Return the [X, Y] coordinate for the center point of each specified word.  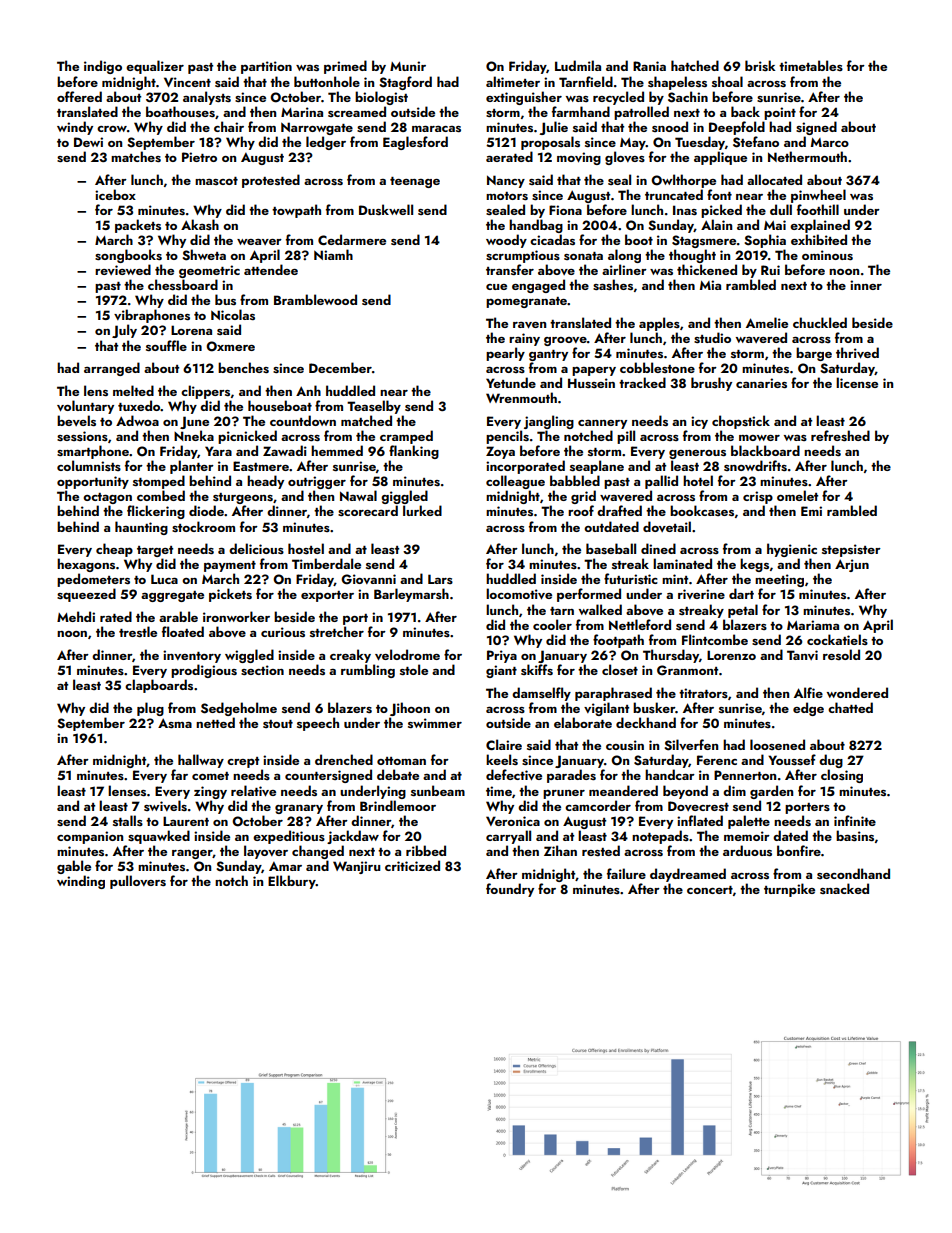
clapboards [159, 686]
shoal [727, 81]
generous [697, 454]
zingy [210, 792]
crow [112, 129]
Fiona [565, 210]
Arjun [852, 565]
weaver [259, 242]
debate [398, 774]
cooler [552, 624]
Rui [770, 270]
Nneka [194, 435]
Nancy [506, 181]
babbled [575, 480]
